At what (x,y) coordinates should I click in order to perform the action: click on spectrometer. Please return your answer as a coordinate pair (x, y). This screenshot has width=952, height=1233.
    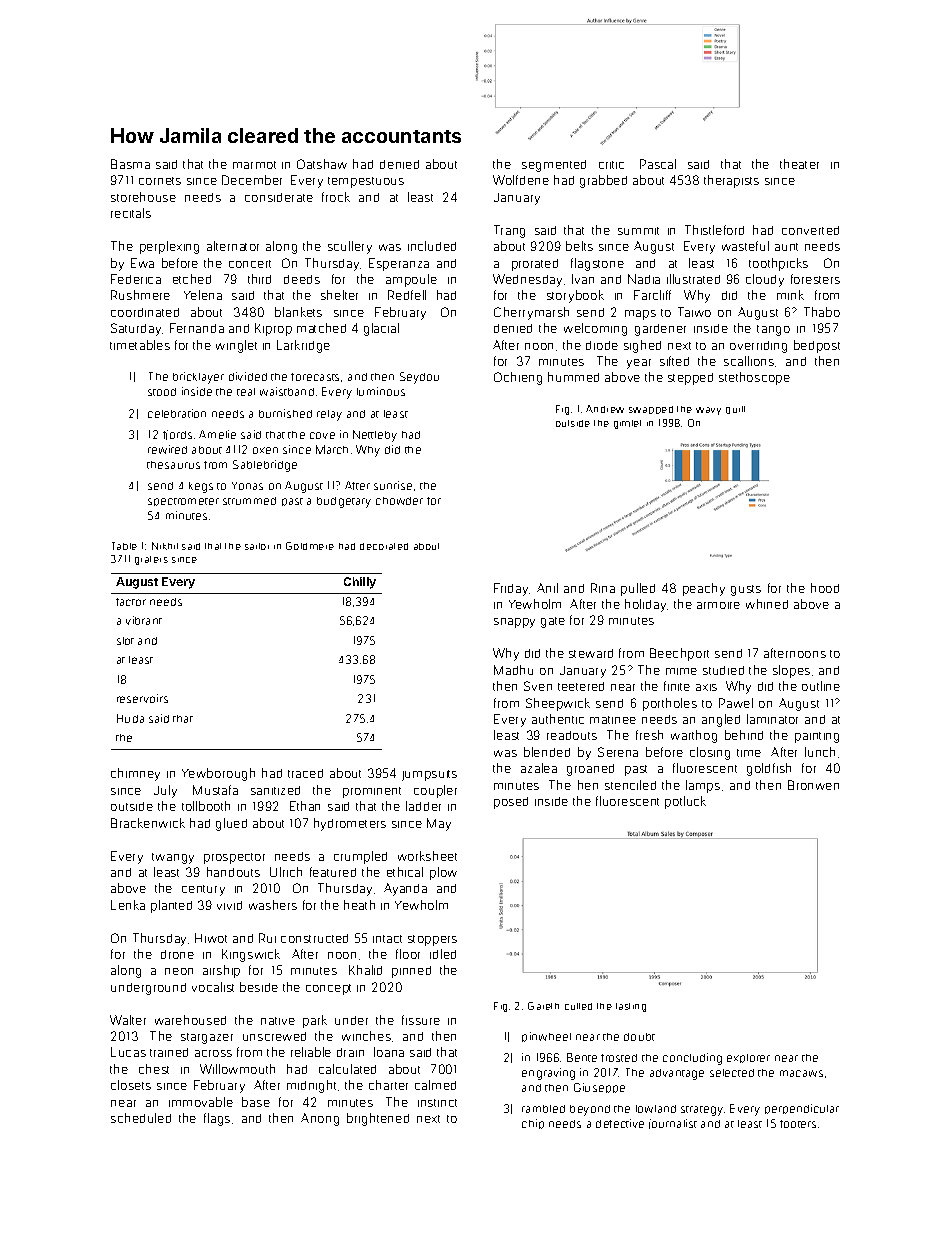
    Looking at the image, I should click on (183, 502).
